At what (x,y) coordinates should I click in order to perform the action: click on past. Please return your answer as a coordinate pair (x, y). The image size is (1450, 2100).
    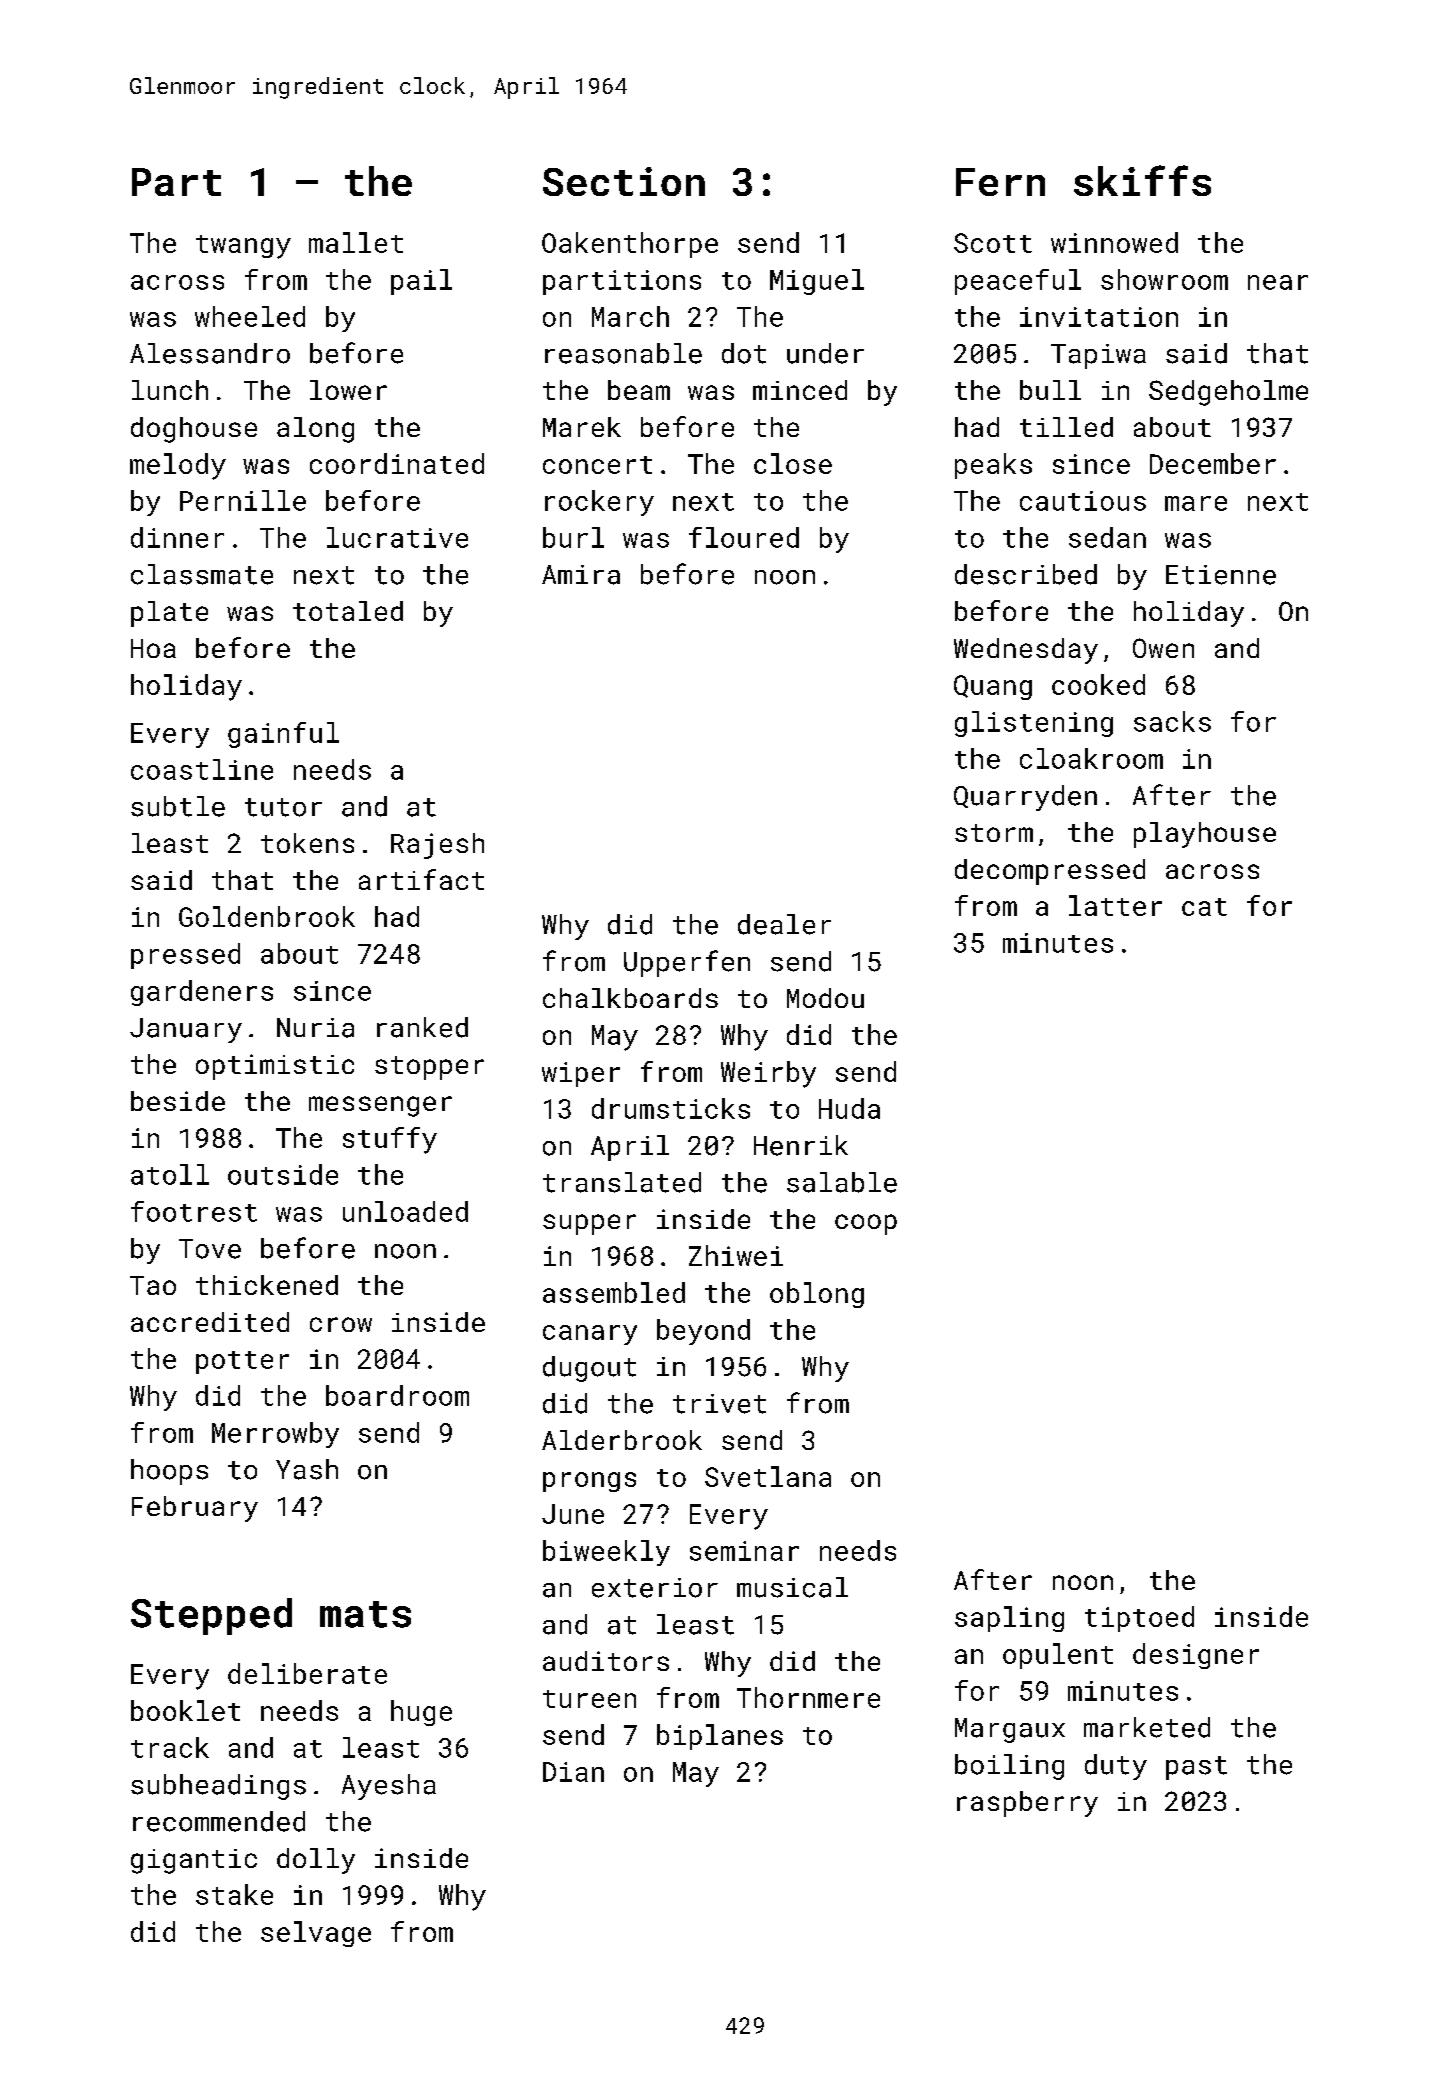
    Looking at the image, I should click on (1196, 1768).
